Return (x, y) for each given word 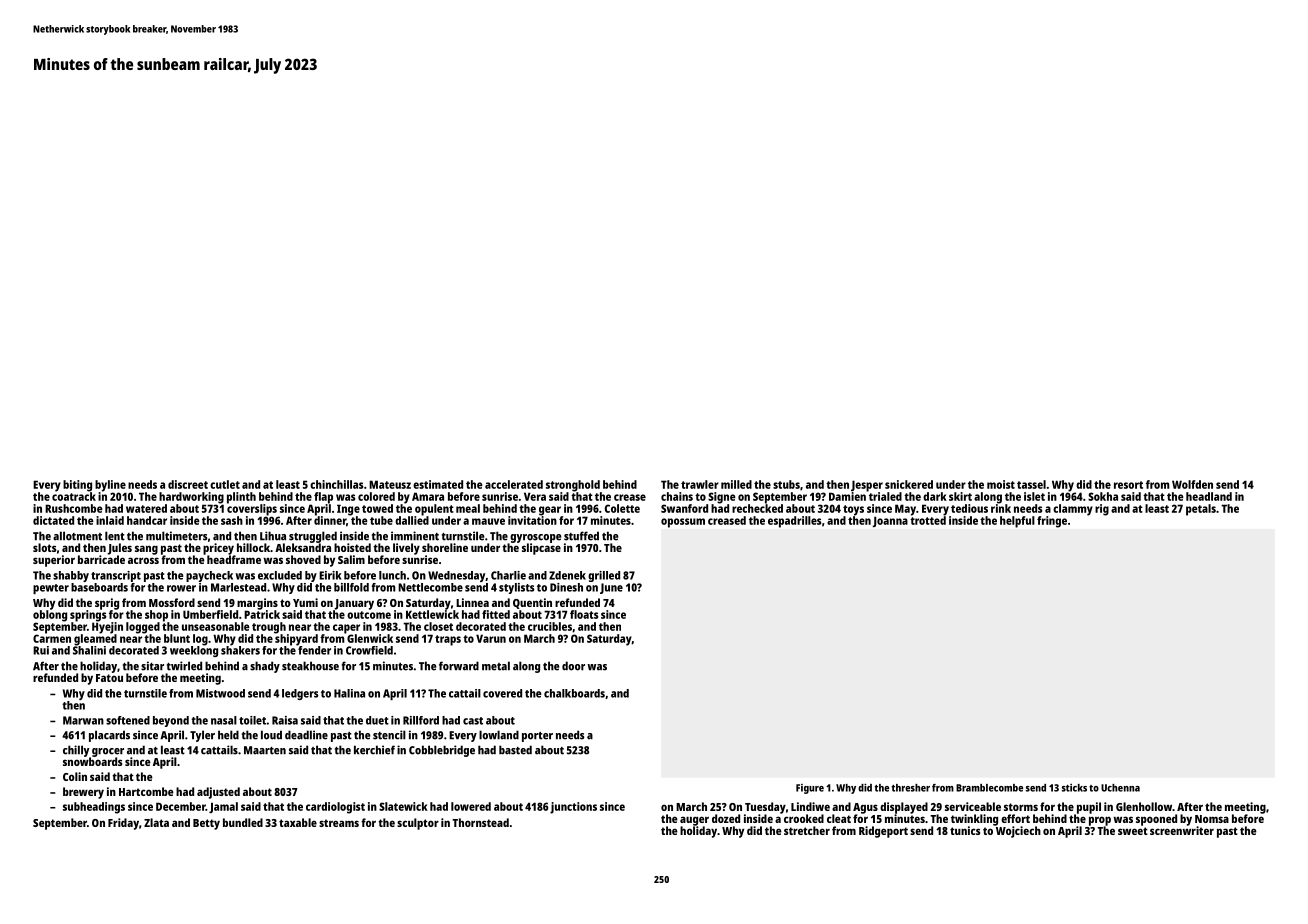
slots (44, 547)
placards (109, 736)
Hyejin (107, 628)
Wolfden (1192, 484)
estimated (438, 484)
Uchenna (1120, 788)
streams (339, 823)
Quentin (532, 603)
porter (537, 737)
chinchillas (336, 484)
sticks (1074, 788)
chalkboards (574, 693)
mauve (488, 521)
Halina (349, 693)
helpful (1017, 522)
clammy (1073, 510)
